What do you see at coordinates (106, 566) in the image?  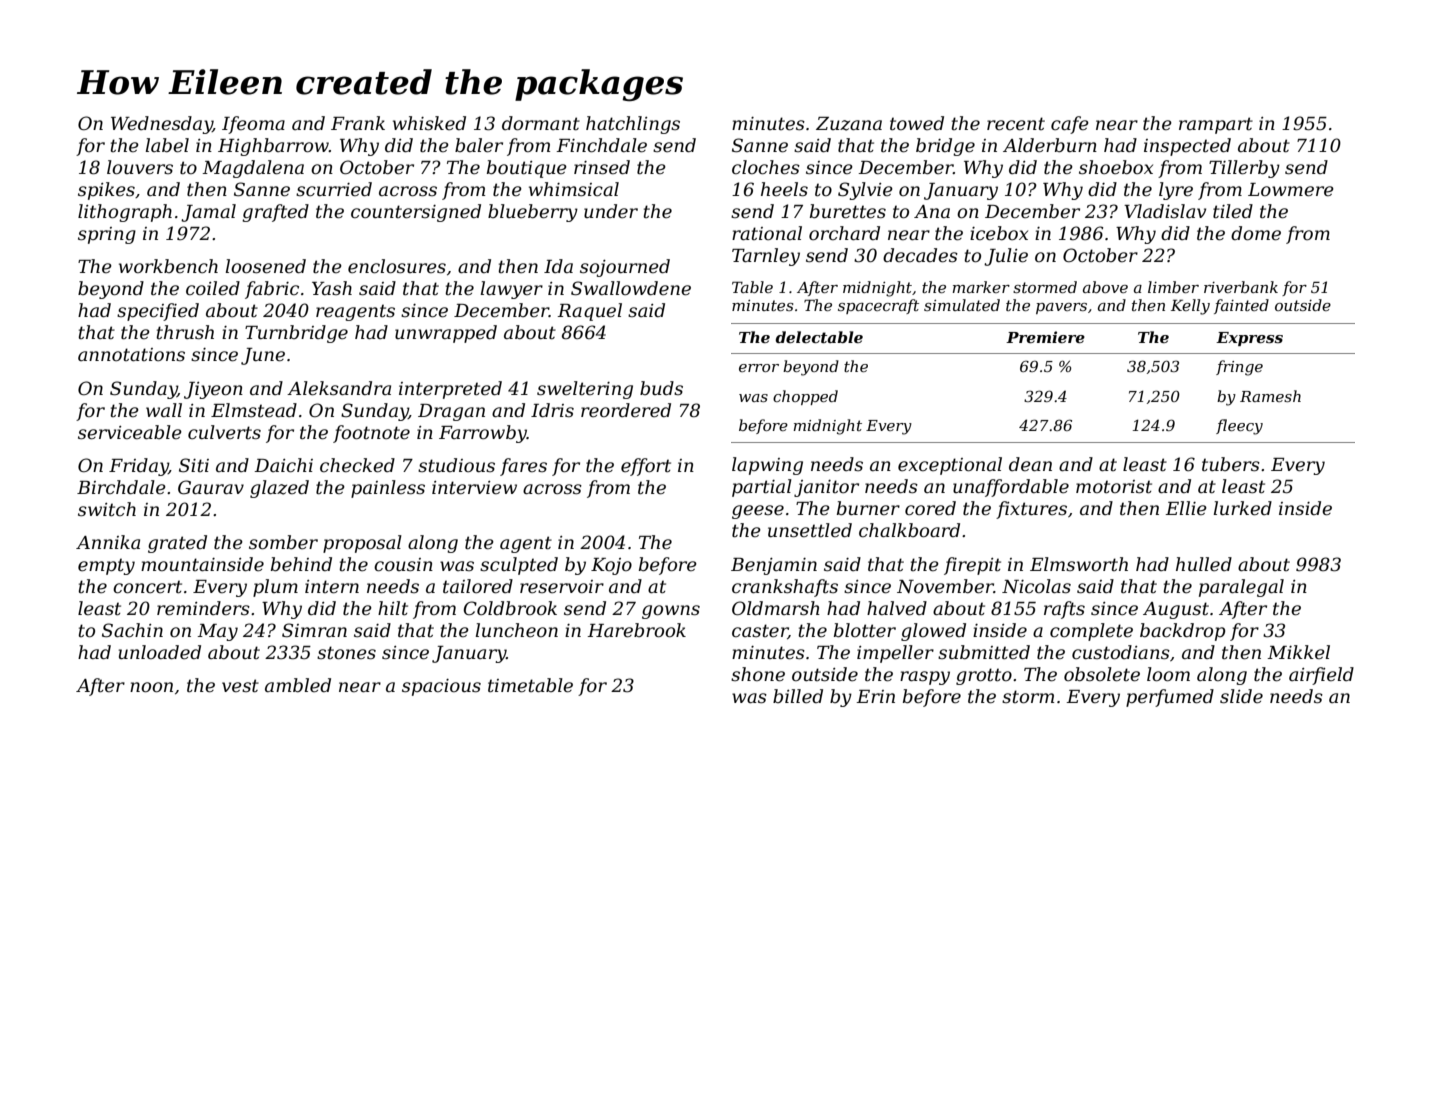 I see `empty` at bounding box center [106, 566].
